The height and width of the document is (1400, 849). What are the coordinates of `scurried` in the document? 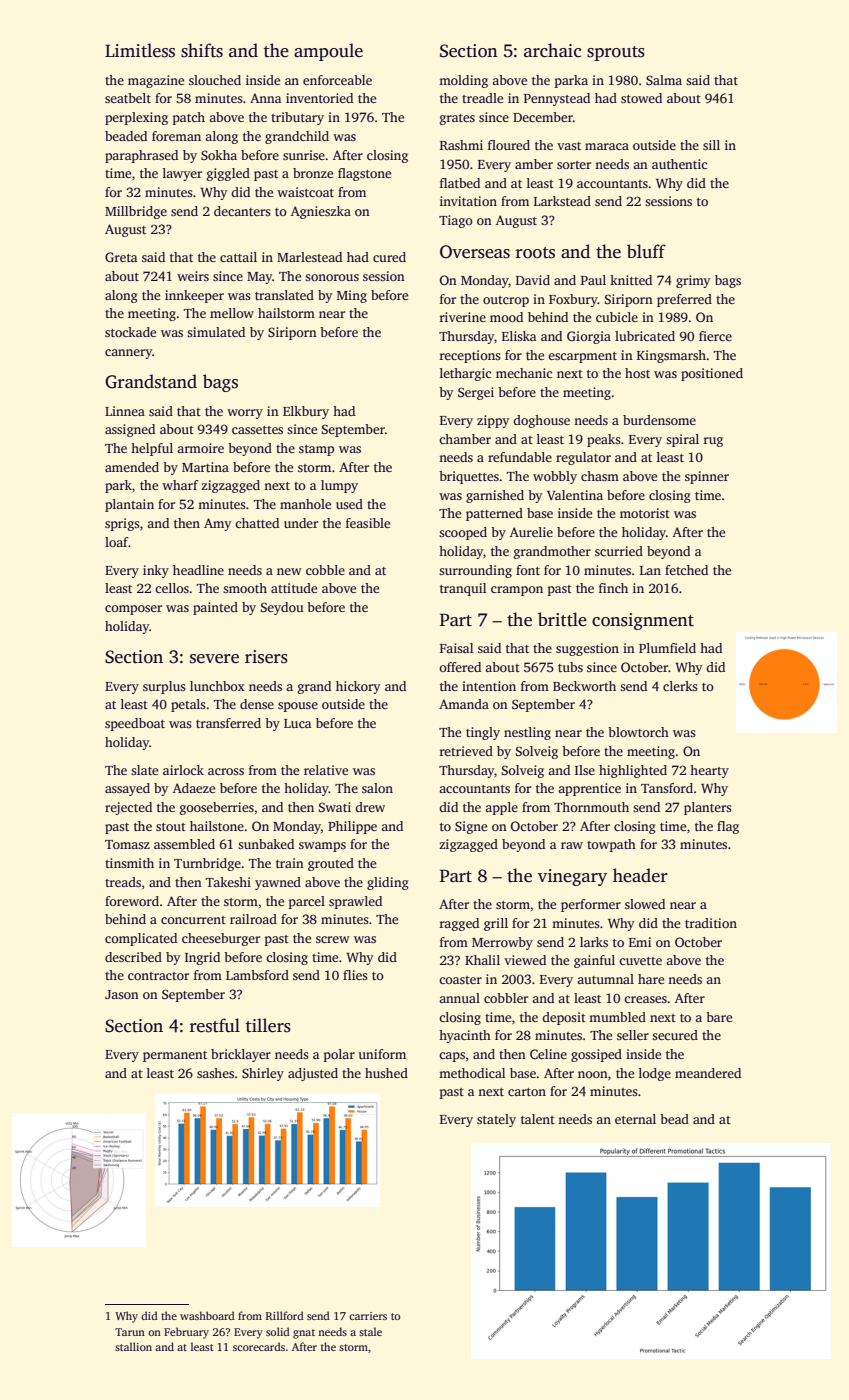 It's located at (619, 551).
